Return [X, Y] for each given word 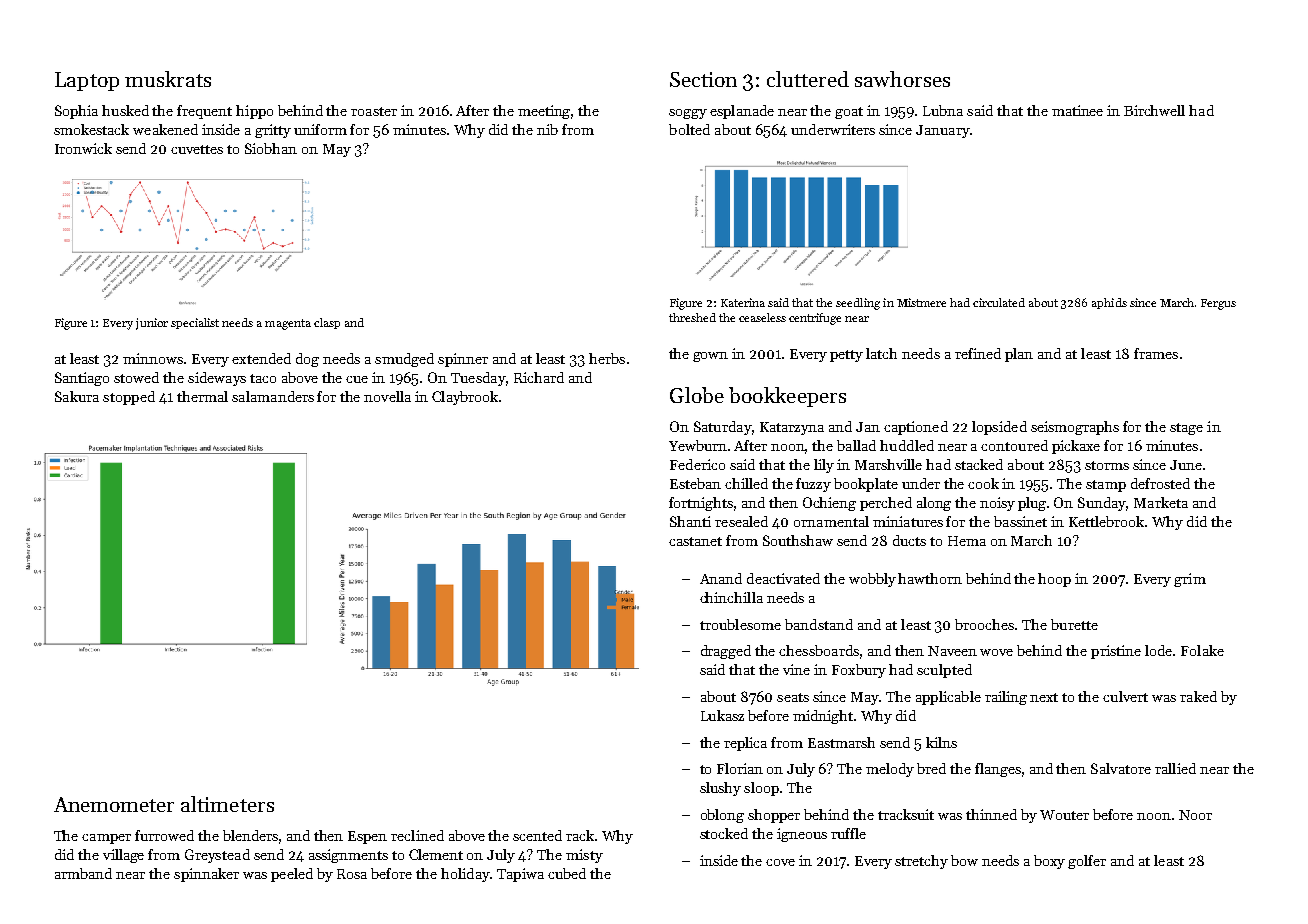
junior [152, 324]
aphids [1109, 303]
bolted [689, 129]
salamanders [273, 396]
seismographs [1075, 428]
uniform [320, 129]
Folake [1202, 650]
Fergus [1218, 304]
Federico [697, 464]
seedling [858, 304]
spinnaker [206, 875]
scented [537, 835]
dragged [726, 652]
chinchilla [731, 597]
